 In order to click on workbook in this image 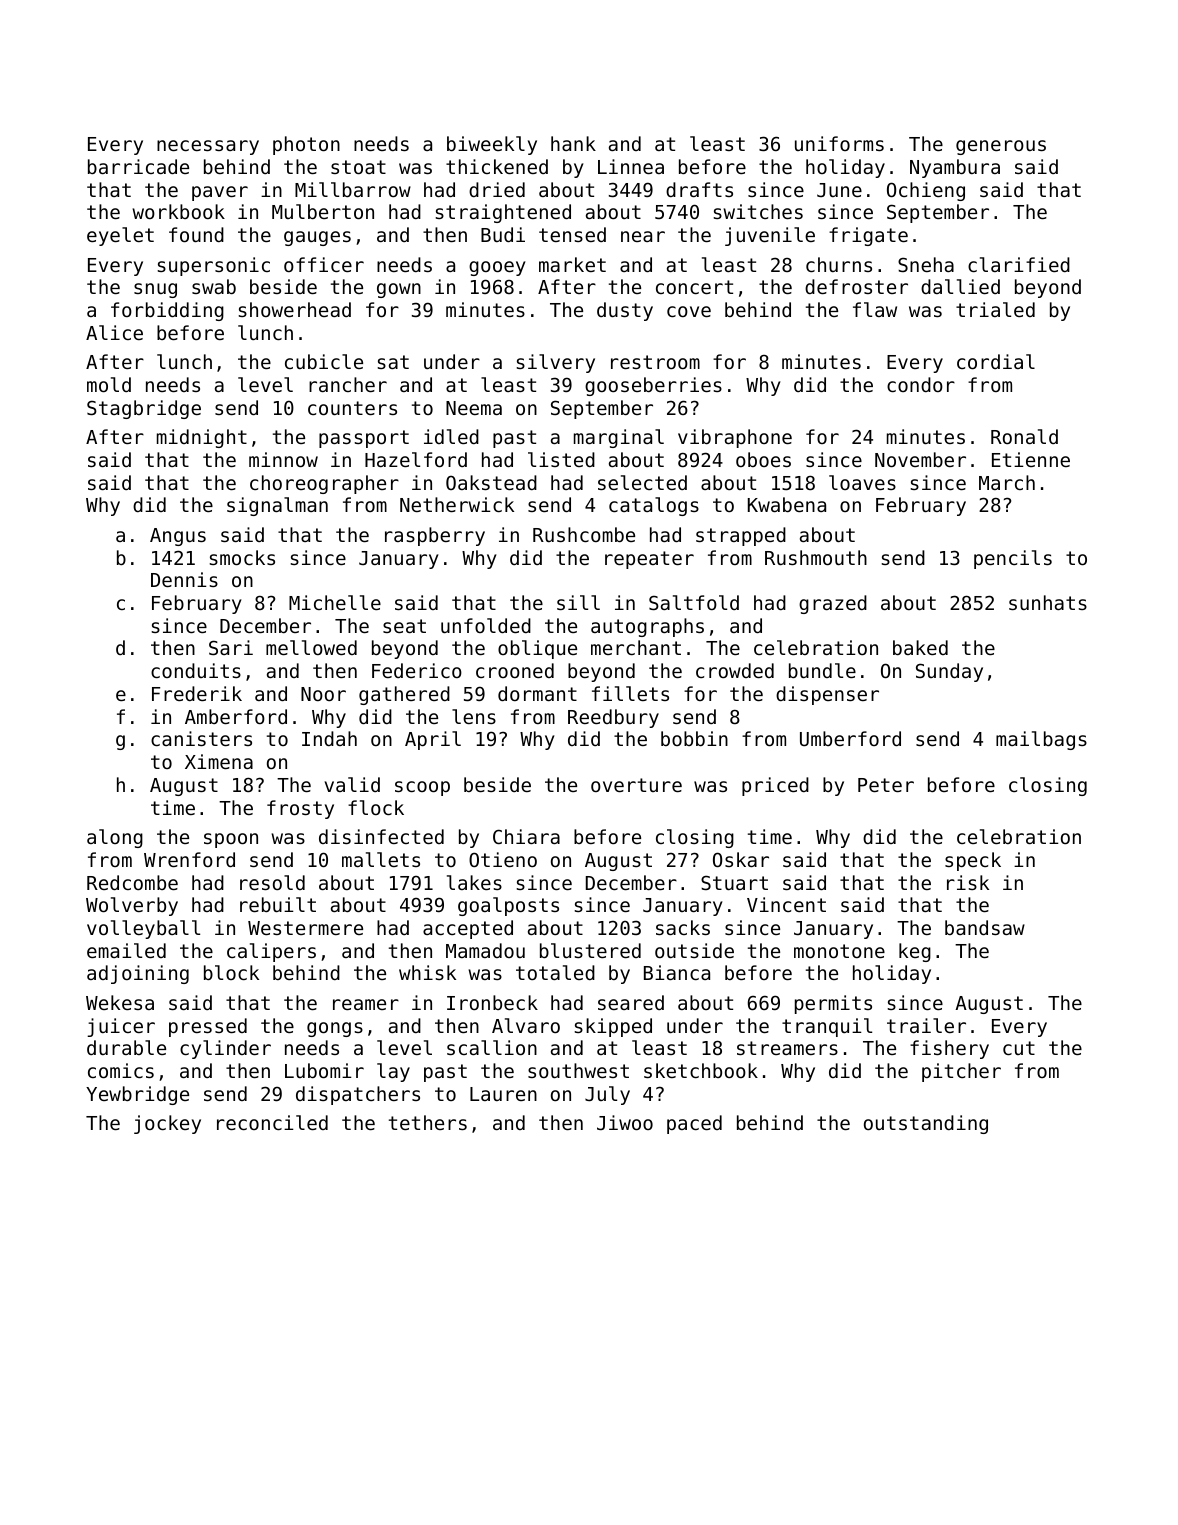, I will do `click(178, 211)`.
